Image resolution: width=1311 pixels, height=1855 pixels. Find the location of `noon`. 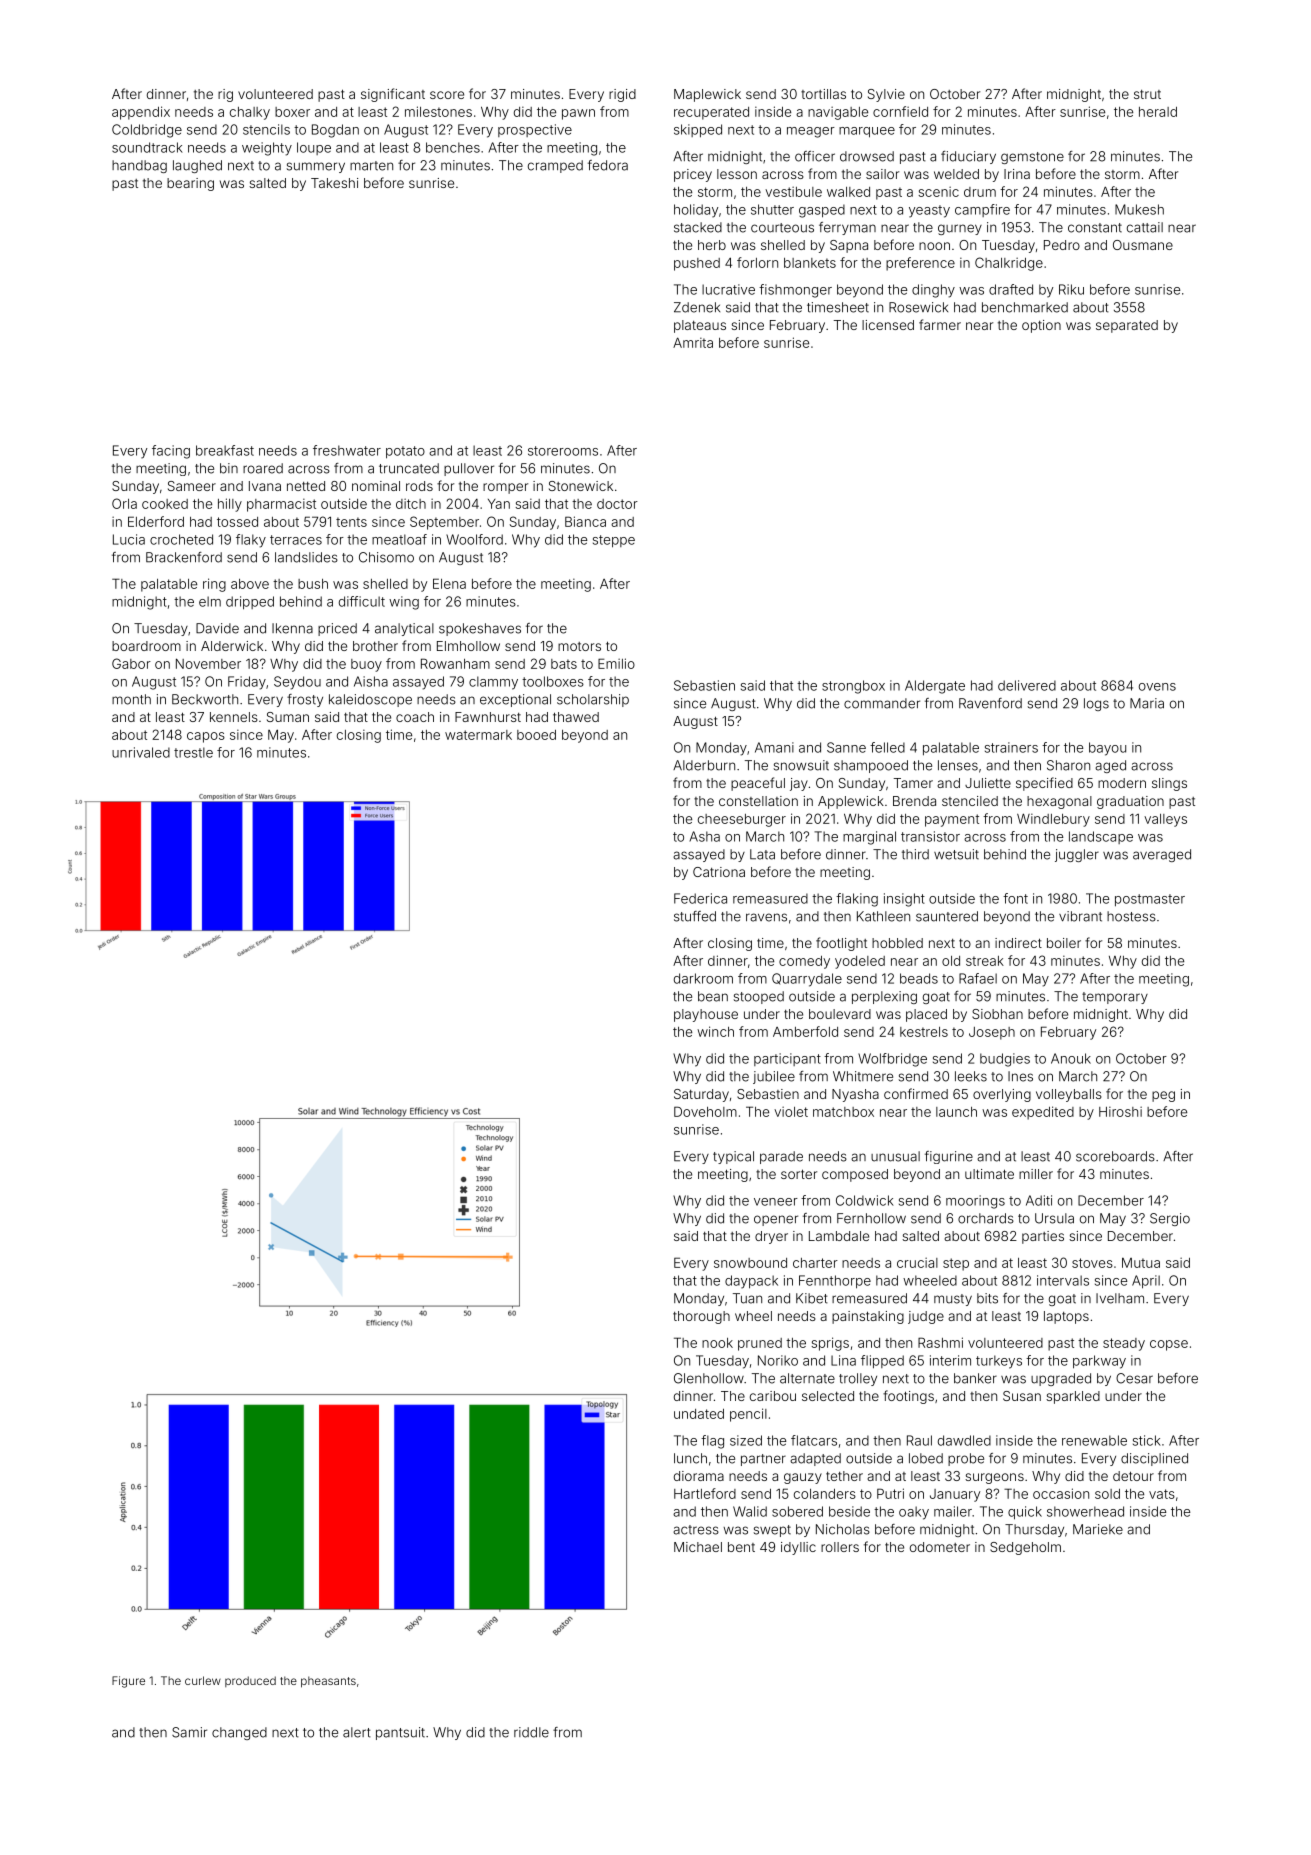

noon is located at coordinates (934, 246).
